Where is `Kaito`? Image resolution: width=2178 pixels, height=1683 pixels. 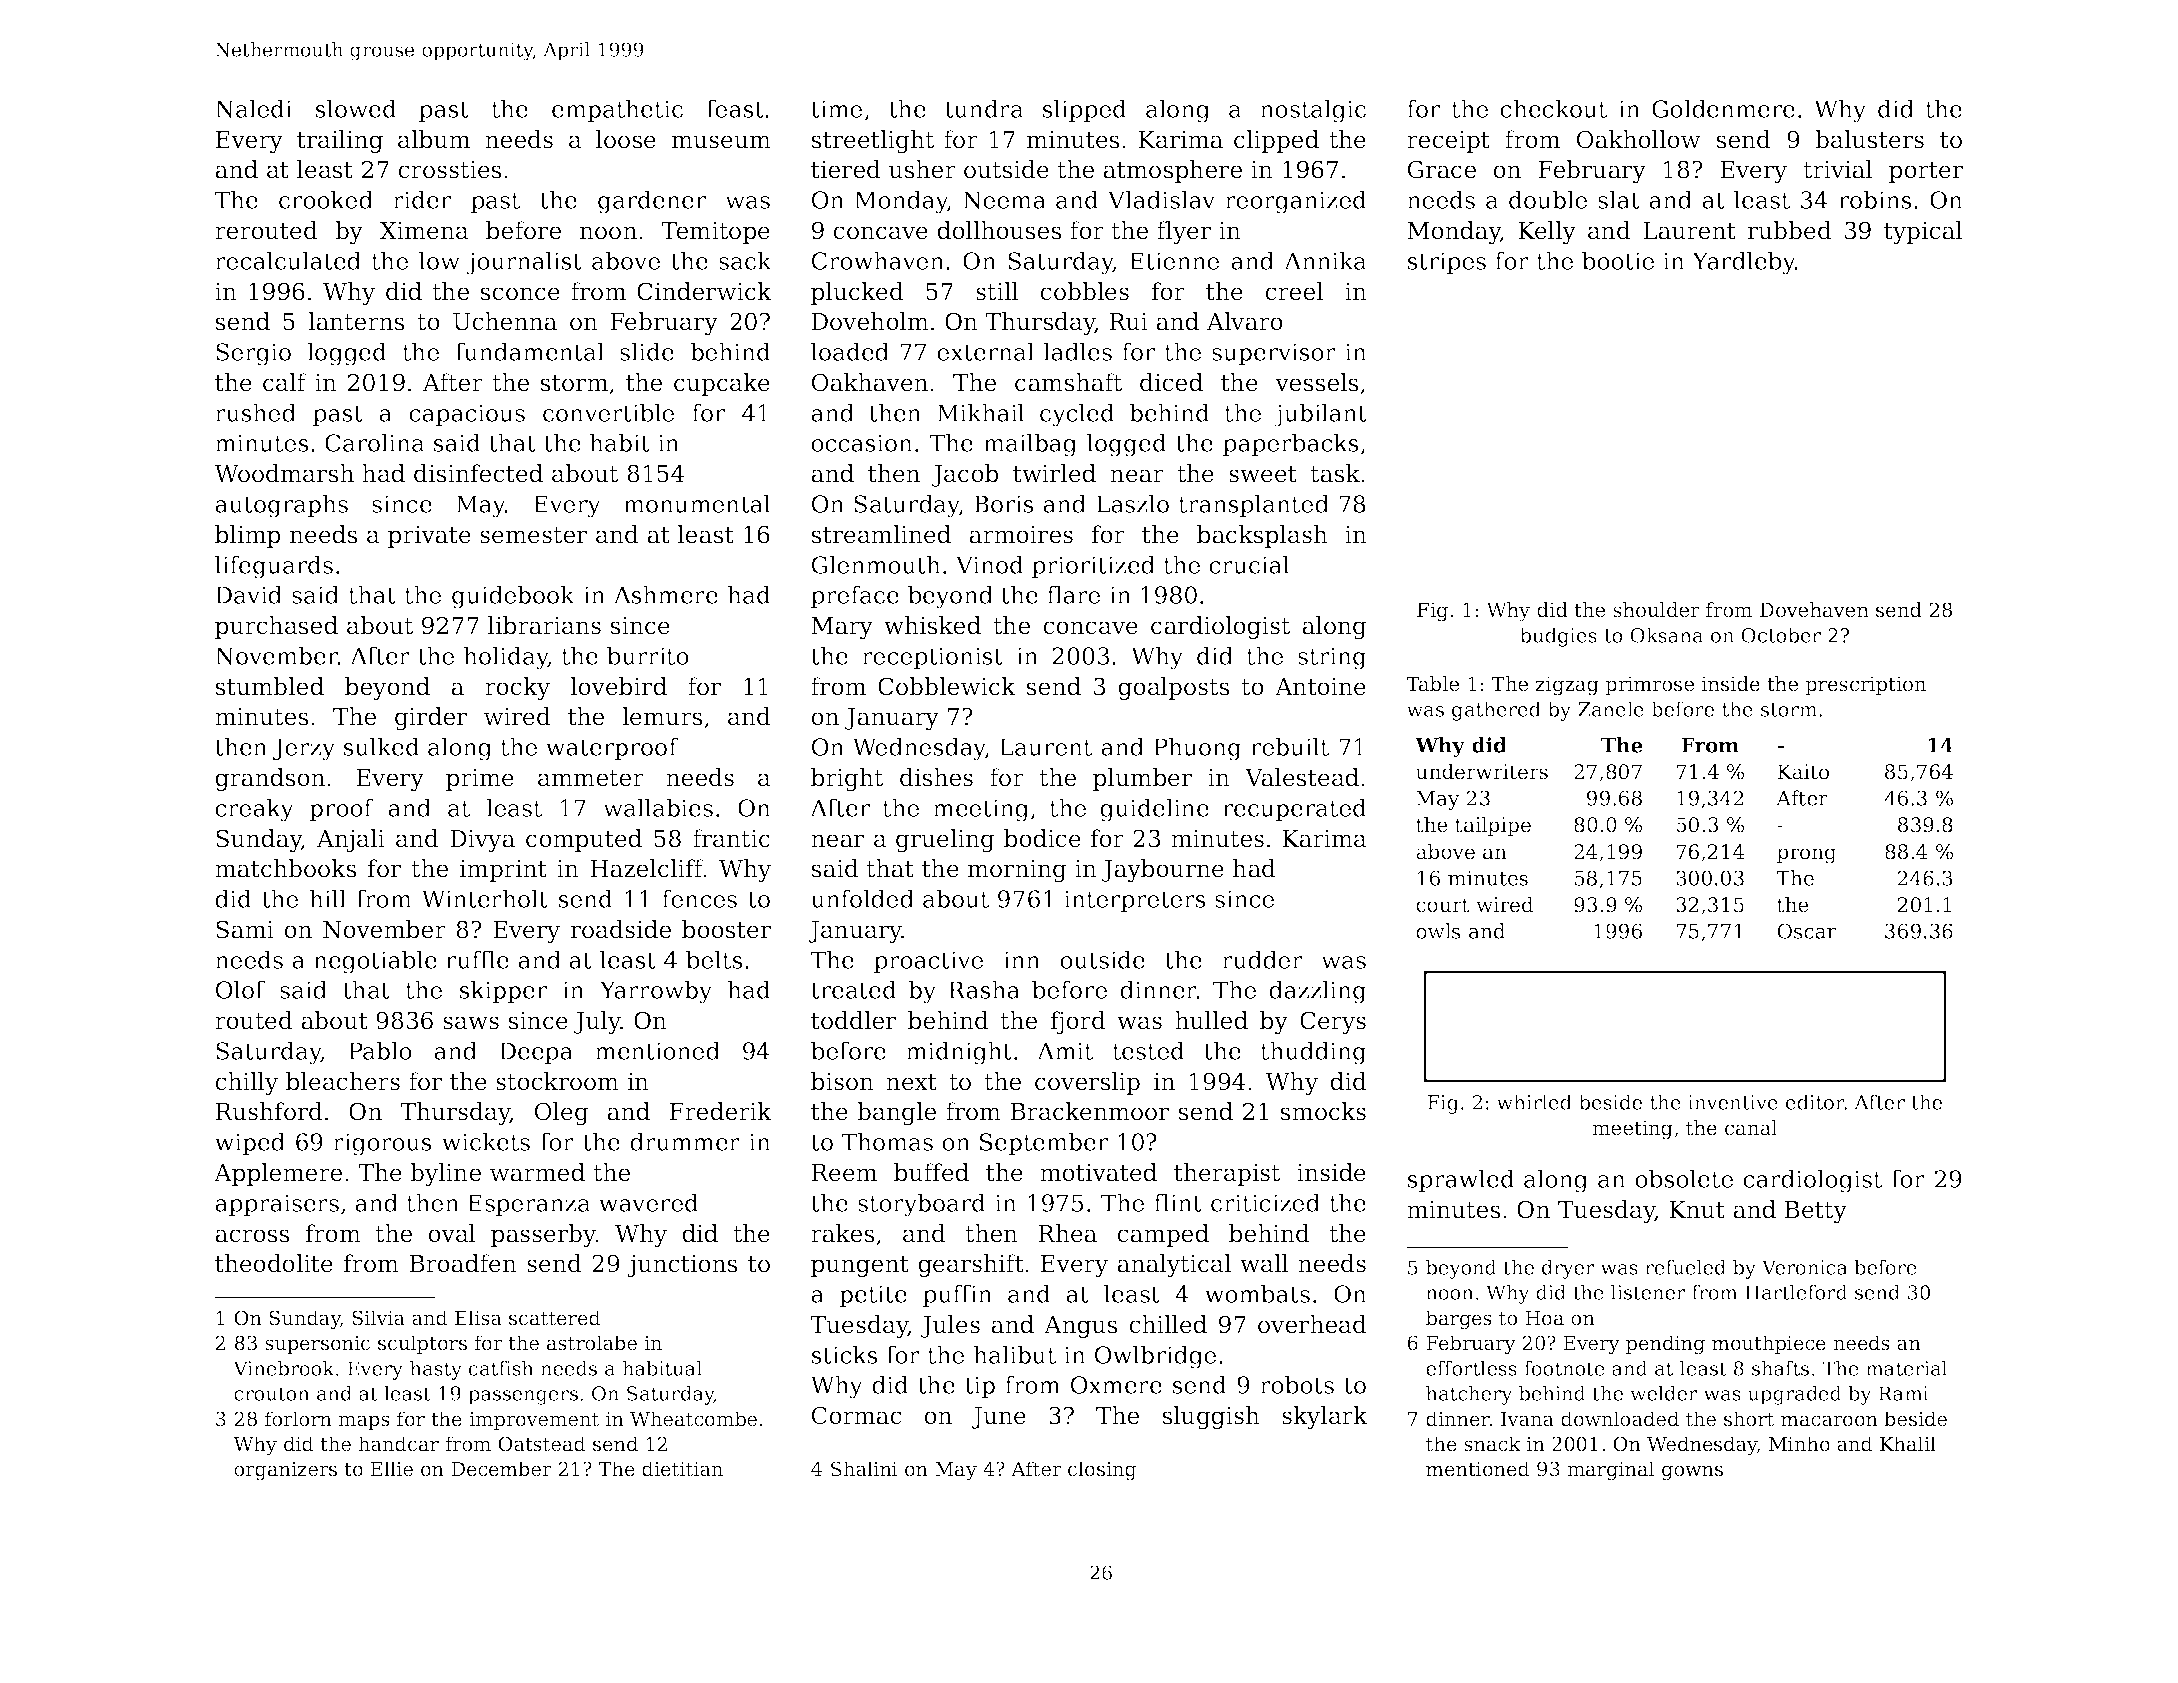 Kaito is located at coordinates (1803, 772).
